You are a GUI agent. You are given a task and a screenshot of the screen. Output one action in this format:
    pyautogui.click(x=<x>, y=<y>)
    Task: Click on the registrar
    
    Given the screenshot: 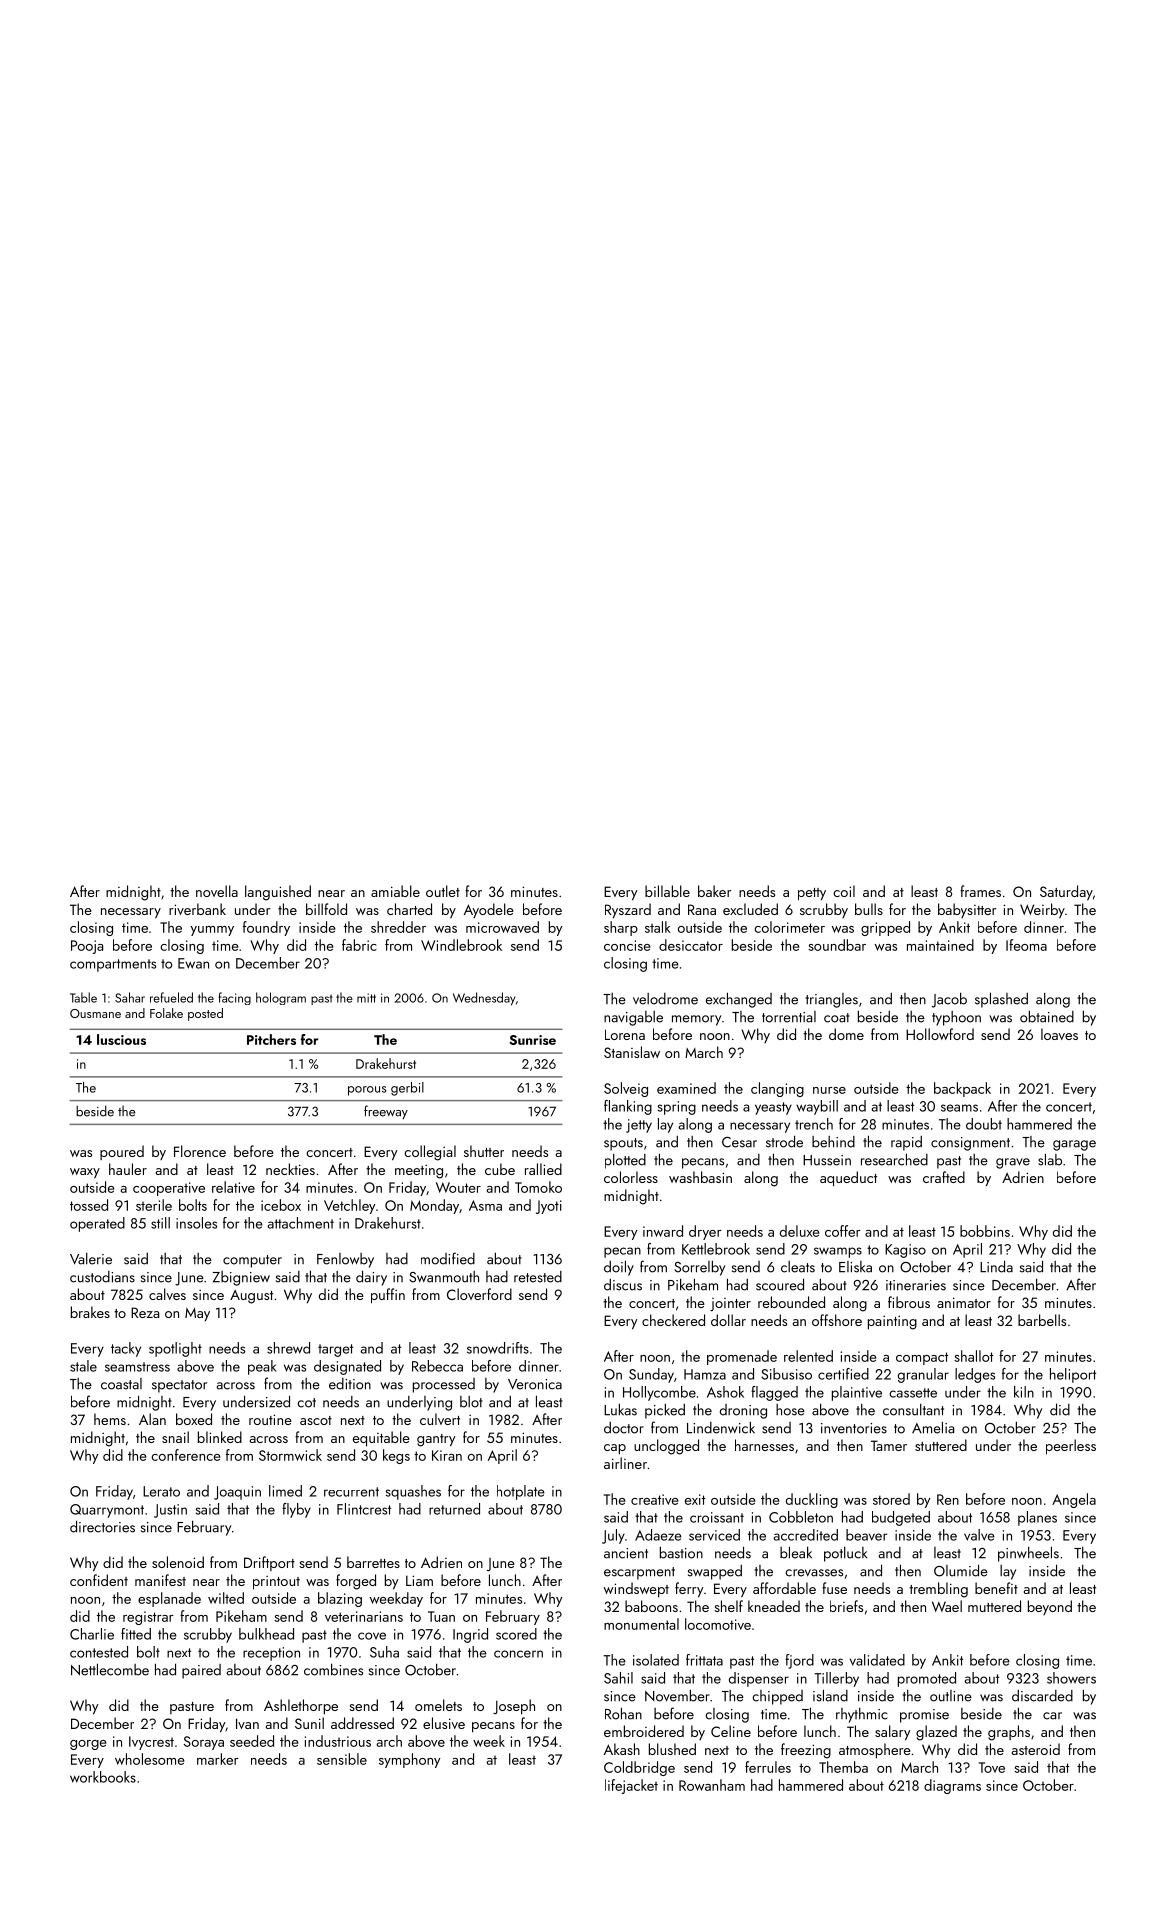 What is the action you would take?
    pyautogui.click(x=148, y=1618)
